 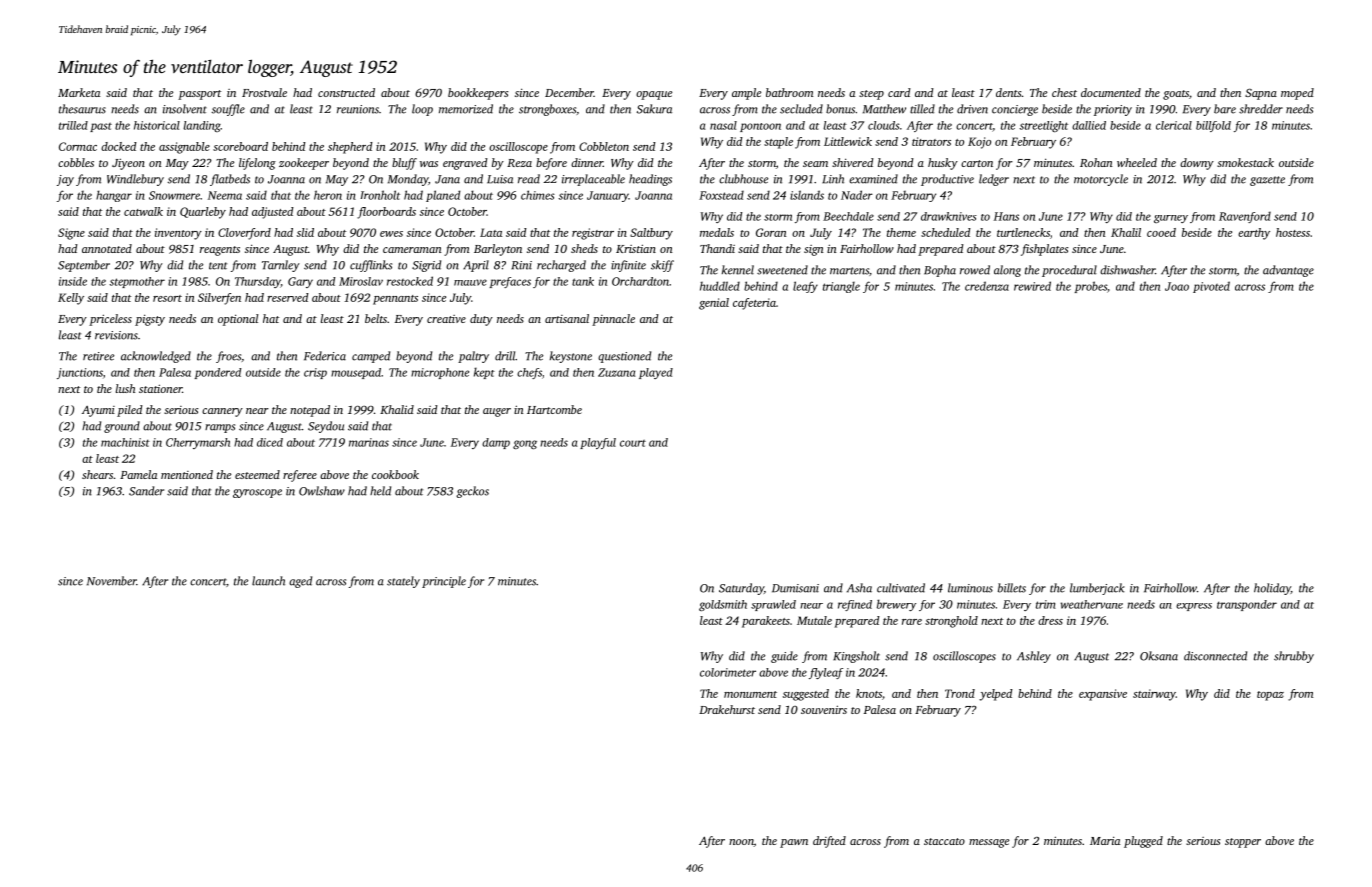 I want to click on theme, so click(x=901, y=232).
